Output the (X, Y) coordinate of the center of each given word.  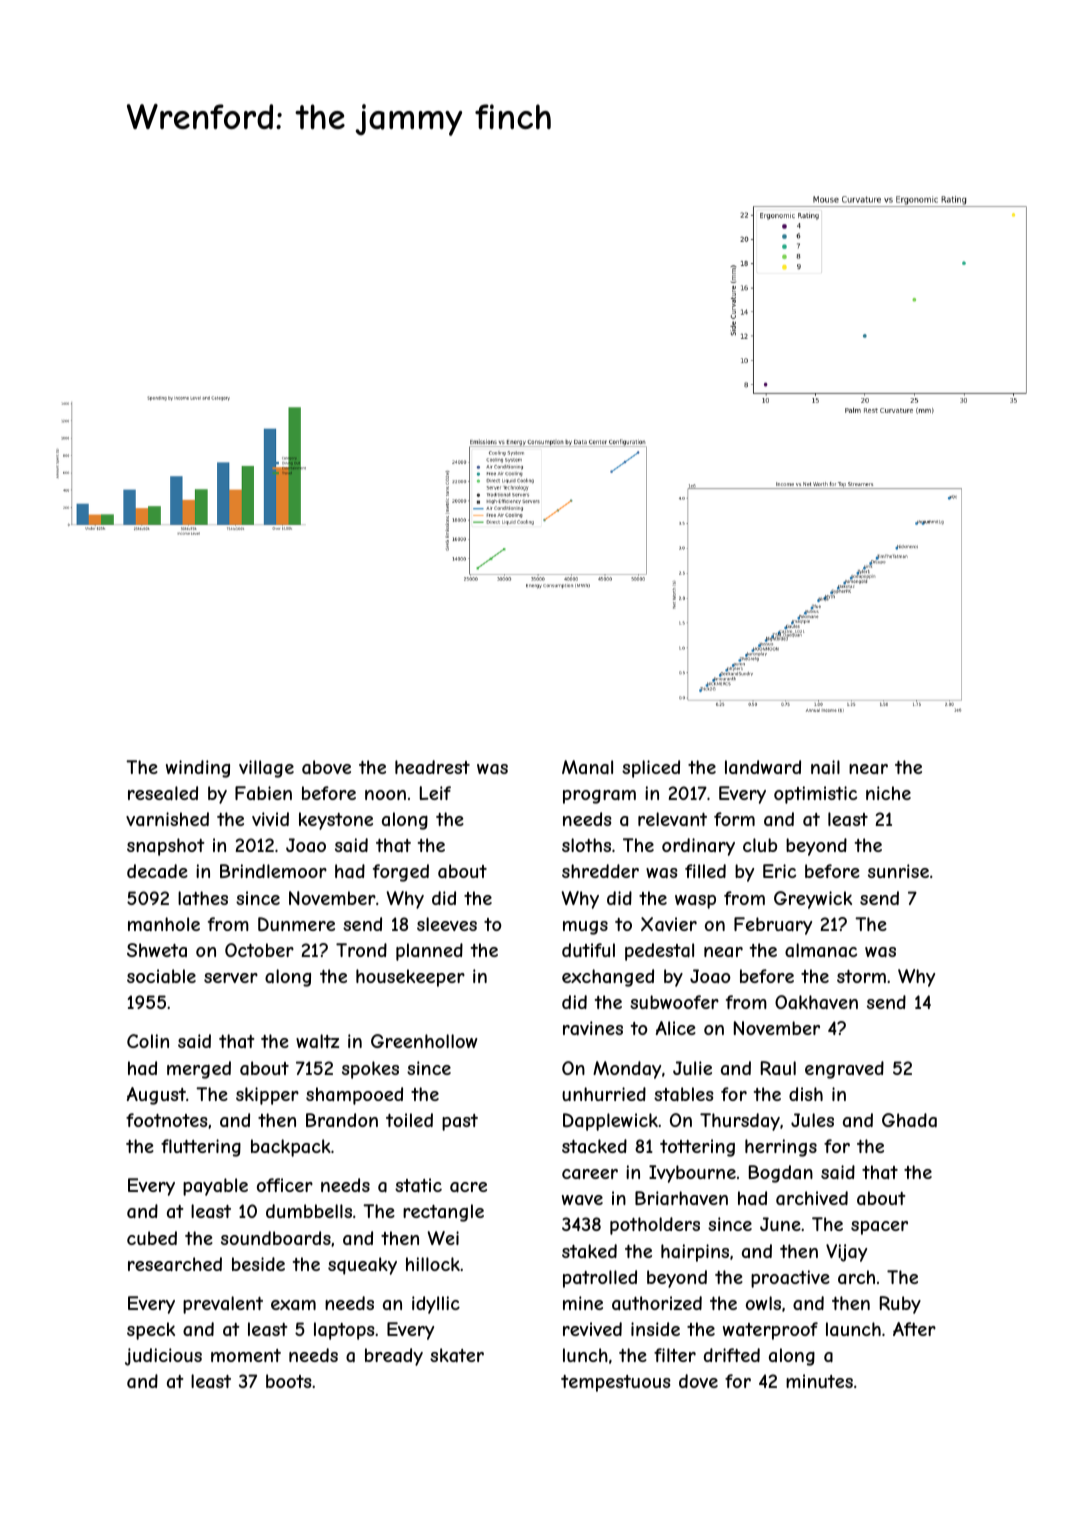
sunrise (898, 871)
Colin (148, 1041)
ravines (593, 1028)
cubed (152, 1238)
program (599, 797)
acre (468, 1187)
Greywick (813, 900)
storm (861, 976)
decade (157, 871)
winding (198, 769)
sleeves (447, 924)
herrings (781, 1148)
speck (151, 1331)
